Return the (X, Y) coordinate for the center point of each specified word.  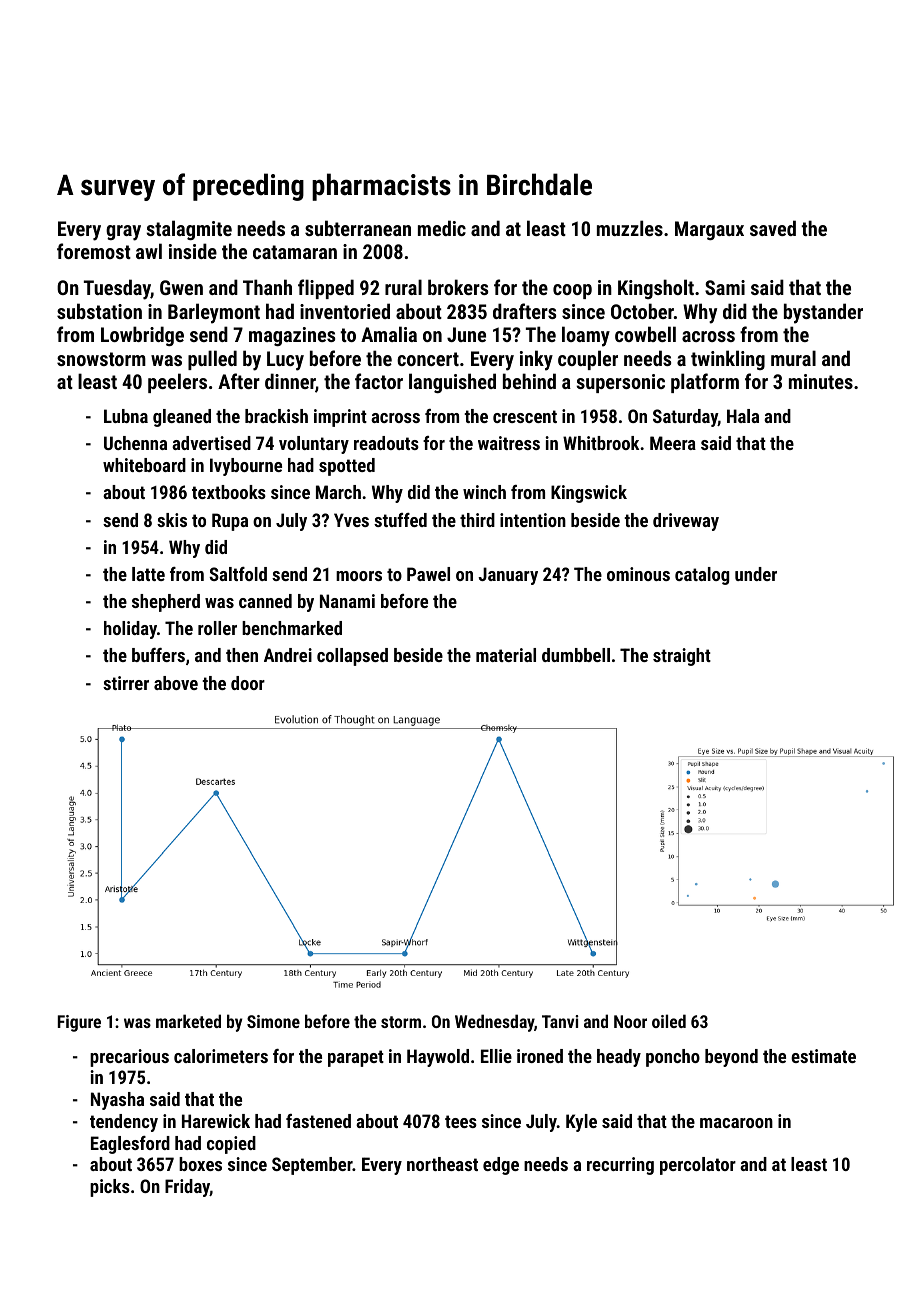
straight (682, 657)
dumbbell (576, 655)
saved (773, 228)
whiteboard (144, 465)
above (176, 683)
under (756, 574)
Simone (273, 1021)
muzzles (630, 228)
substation (99, 311)
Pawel (428, 574)
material (506, 655)
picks (110, 1188)
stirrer (126, 683)
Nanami (347, 601)
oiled (669, 1021)
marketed (188, 1021)
